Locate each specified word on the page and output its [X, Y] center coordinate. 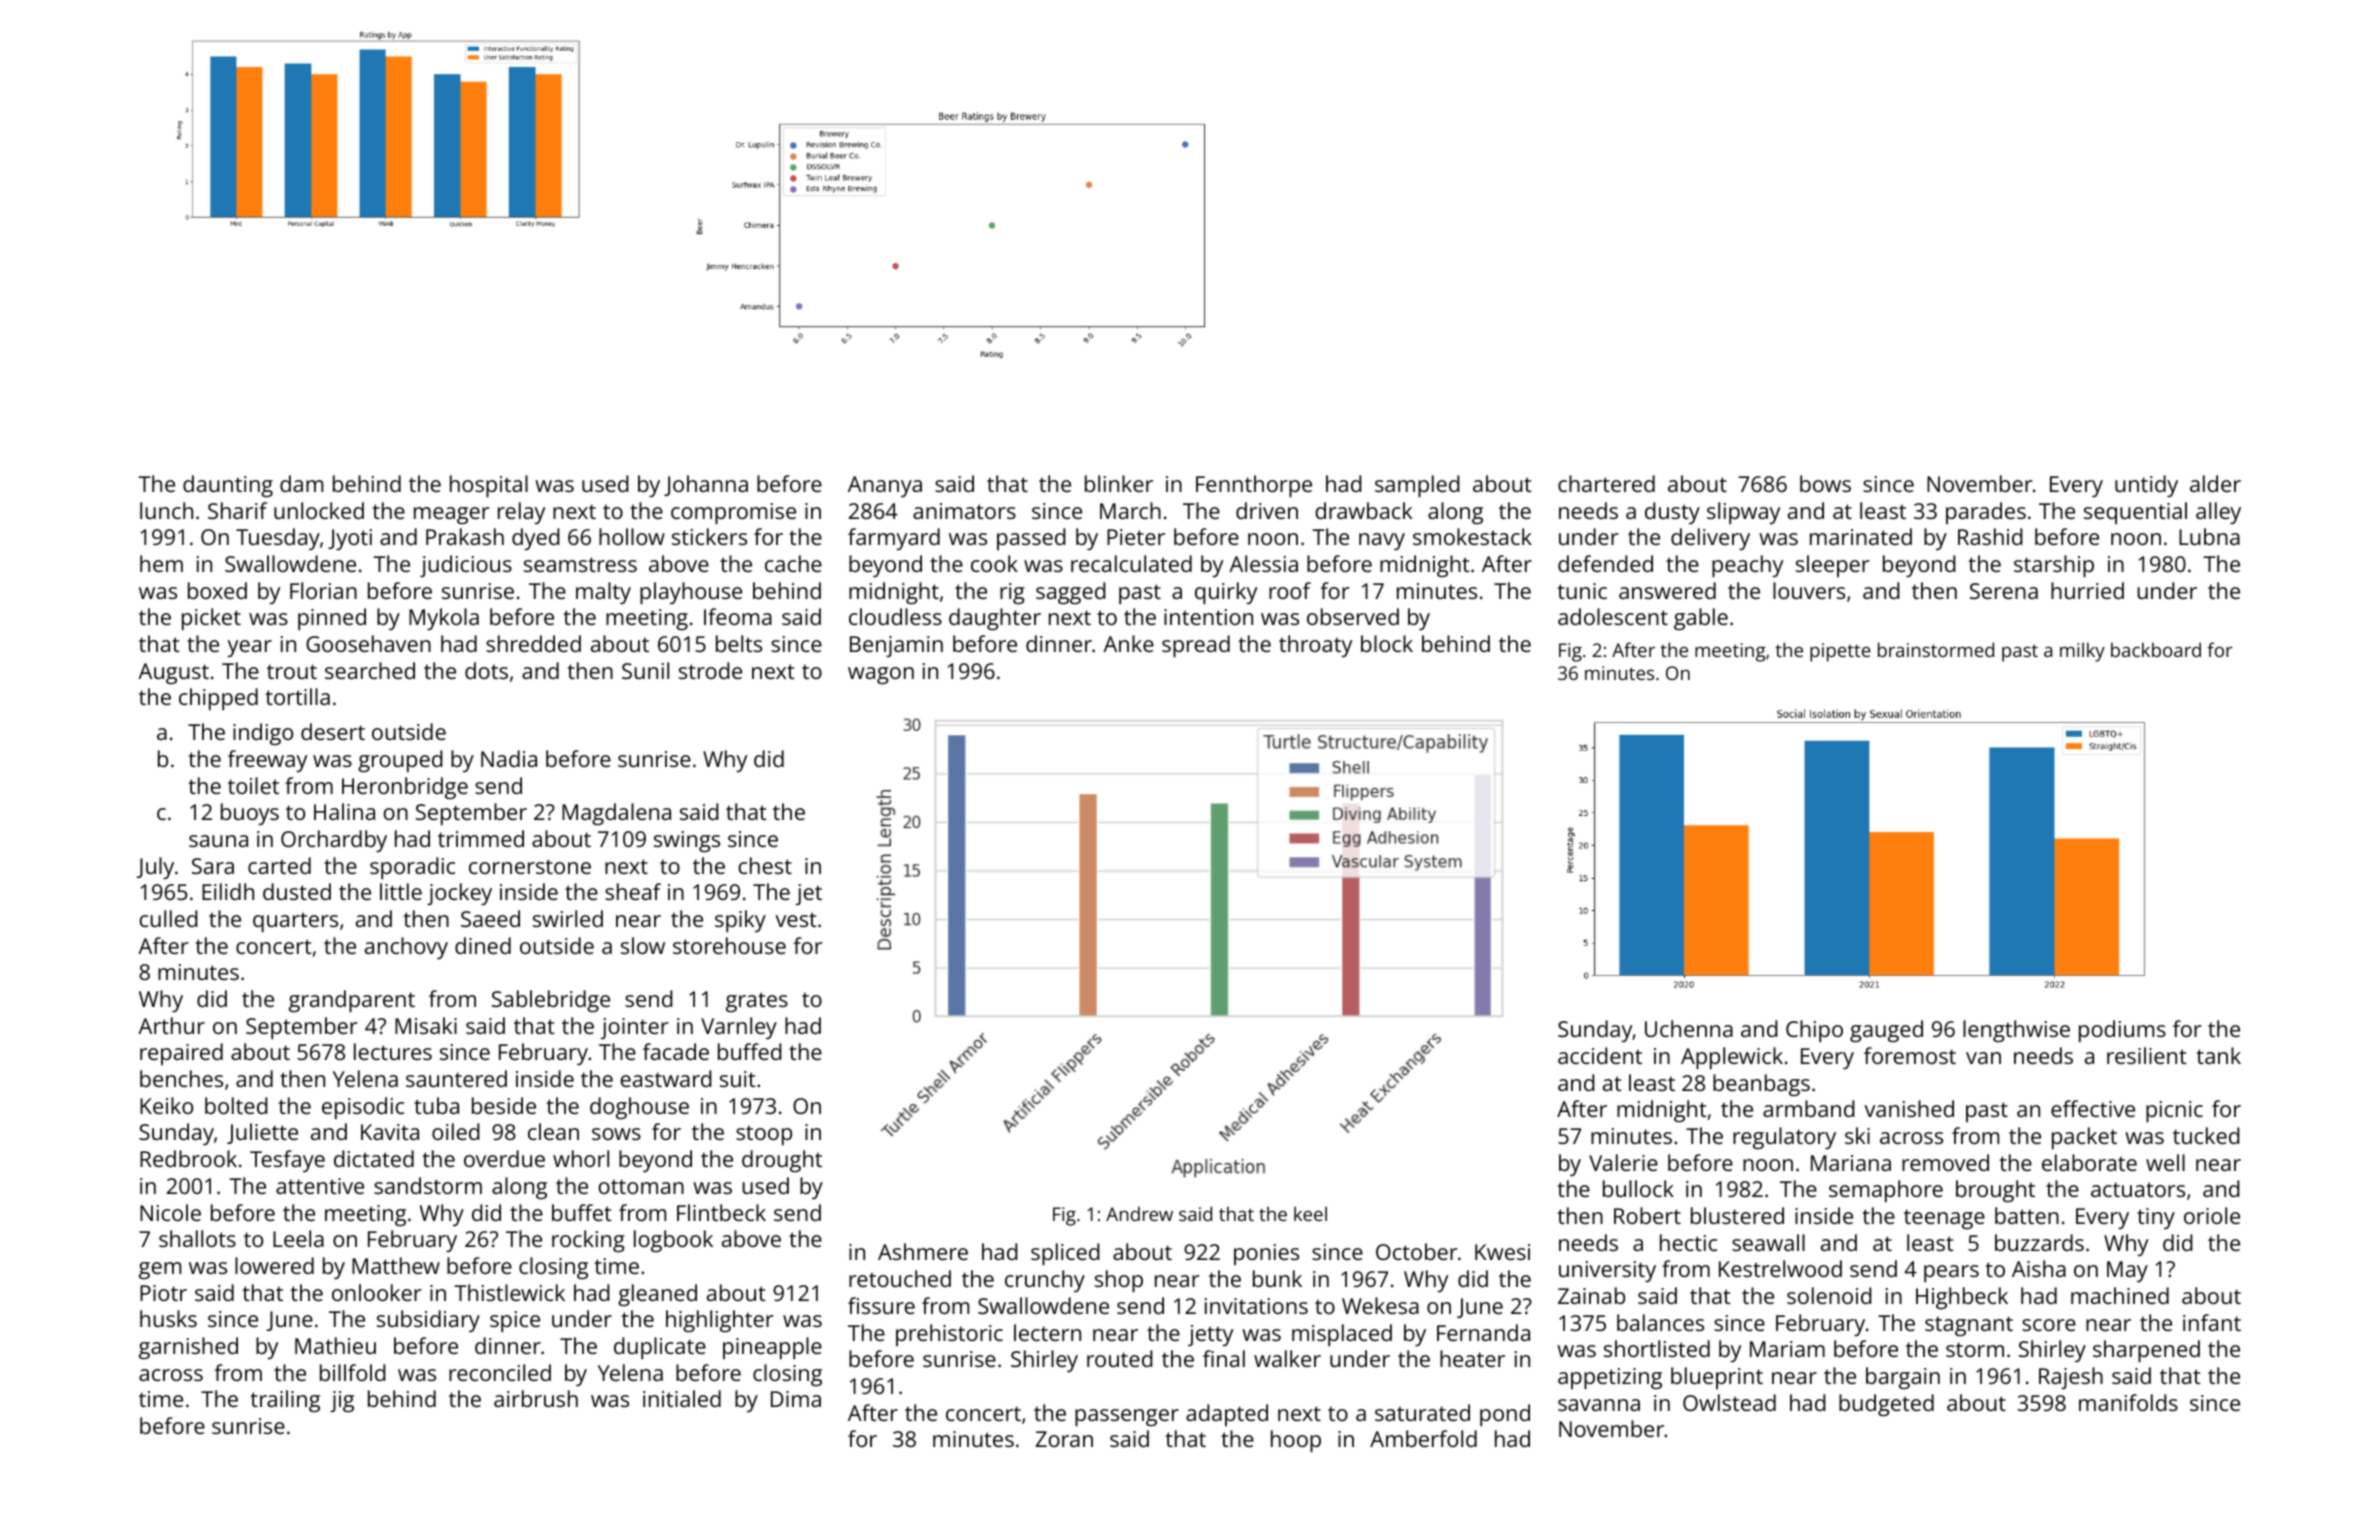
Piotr [163, 1293]
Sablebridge [551, 1001]
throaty [1315, 646]
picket [211, 619]
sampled [1417, 486]
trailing [285, 1401]
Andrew [1139, 1213]
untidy [2146, 486]
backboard [2156, 649]
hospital [489, 486]
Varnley [739, 1028]
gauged [1886, 1031]
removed [1945, 1162]
